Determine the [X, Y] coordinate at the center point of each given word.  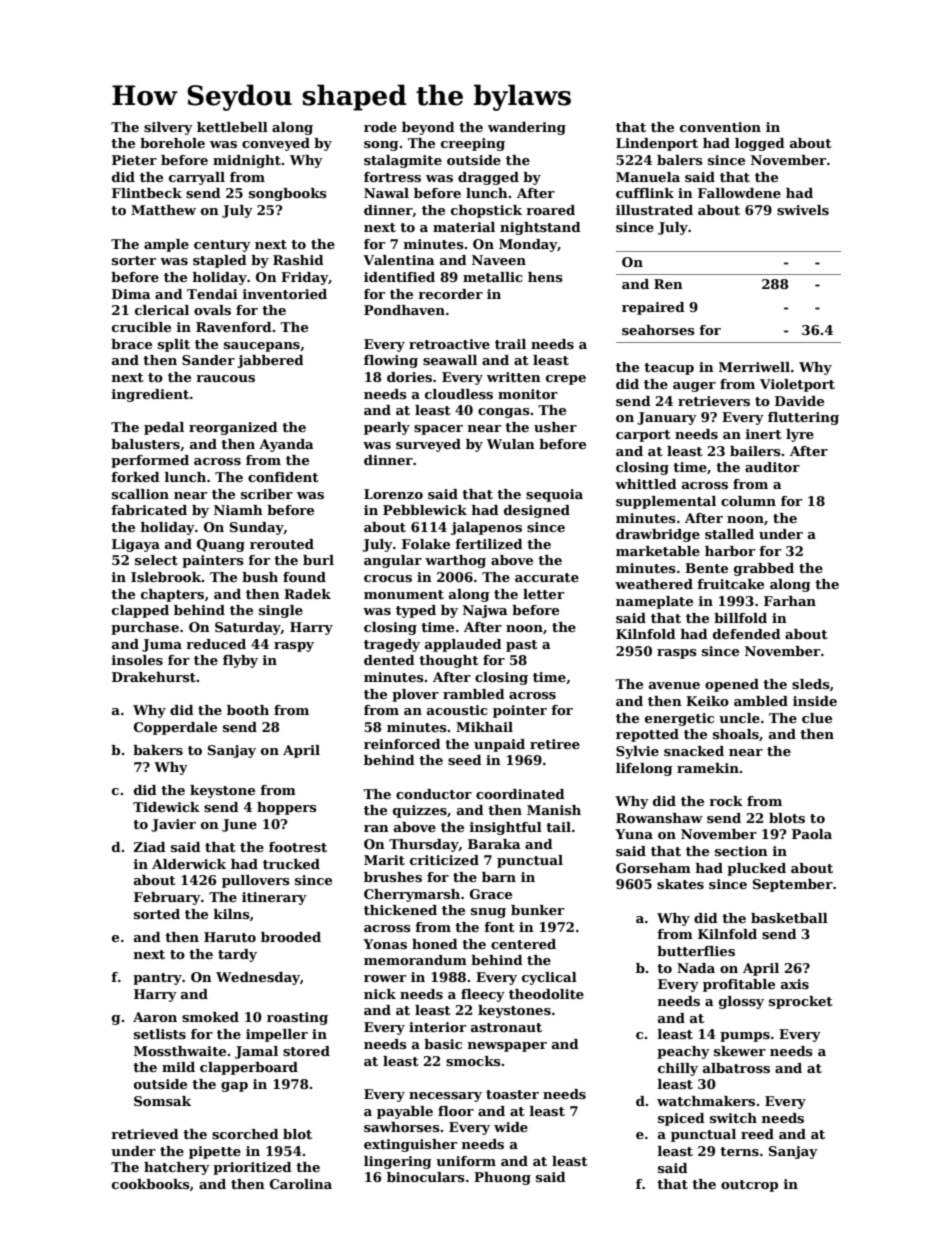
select [156, 560]
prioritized [252, 1168]
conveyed [276, 144]
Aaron [155, 1017]
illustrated [654, 210]
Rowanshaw [659, 818]
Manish [554, 810]
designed [537, 511]
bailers [755, 451]
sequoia [554, 495]
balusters [145, 444]
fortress [392, 177]
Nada [696, 968]
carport [643, 436]
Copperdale [175, 728]
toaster [512, 1094]
